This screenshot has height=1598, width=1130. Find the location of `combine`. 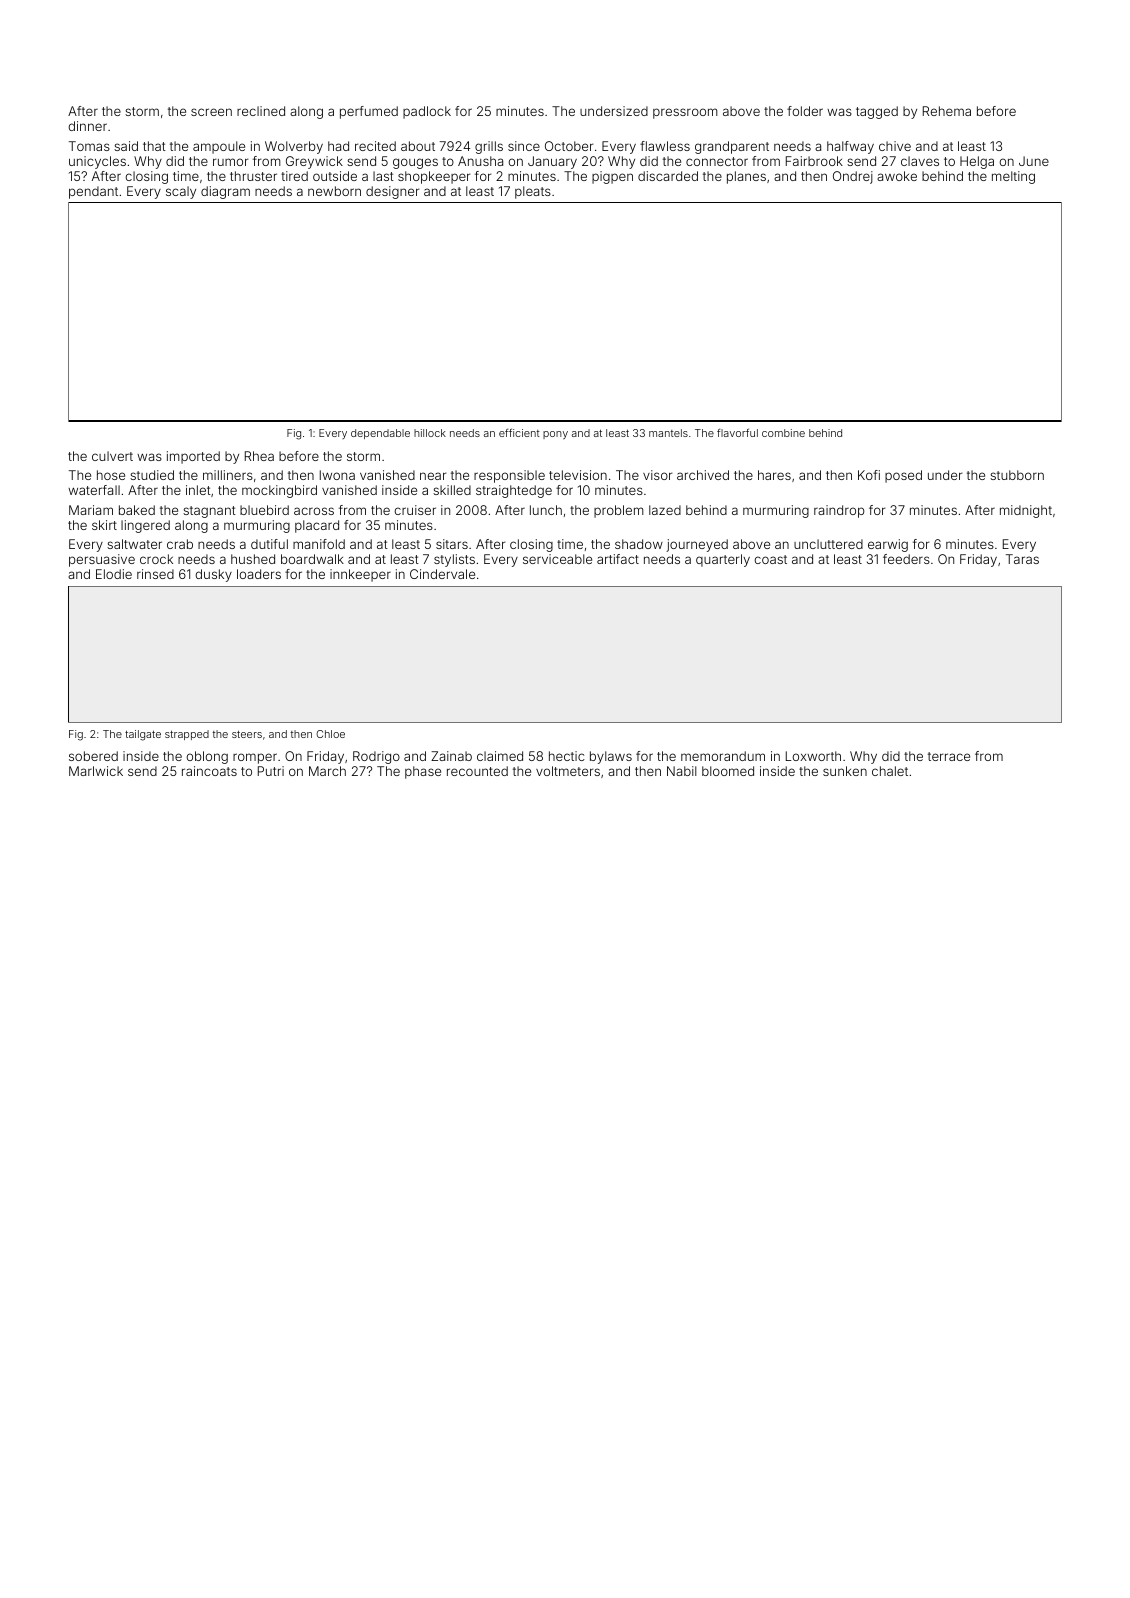

combine is located at coordinates (783, 433).
